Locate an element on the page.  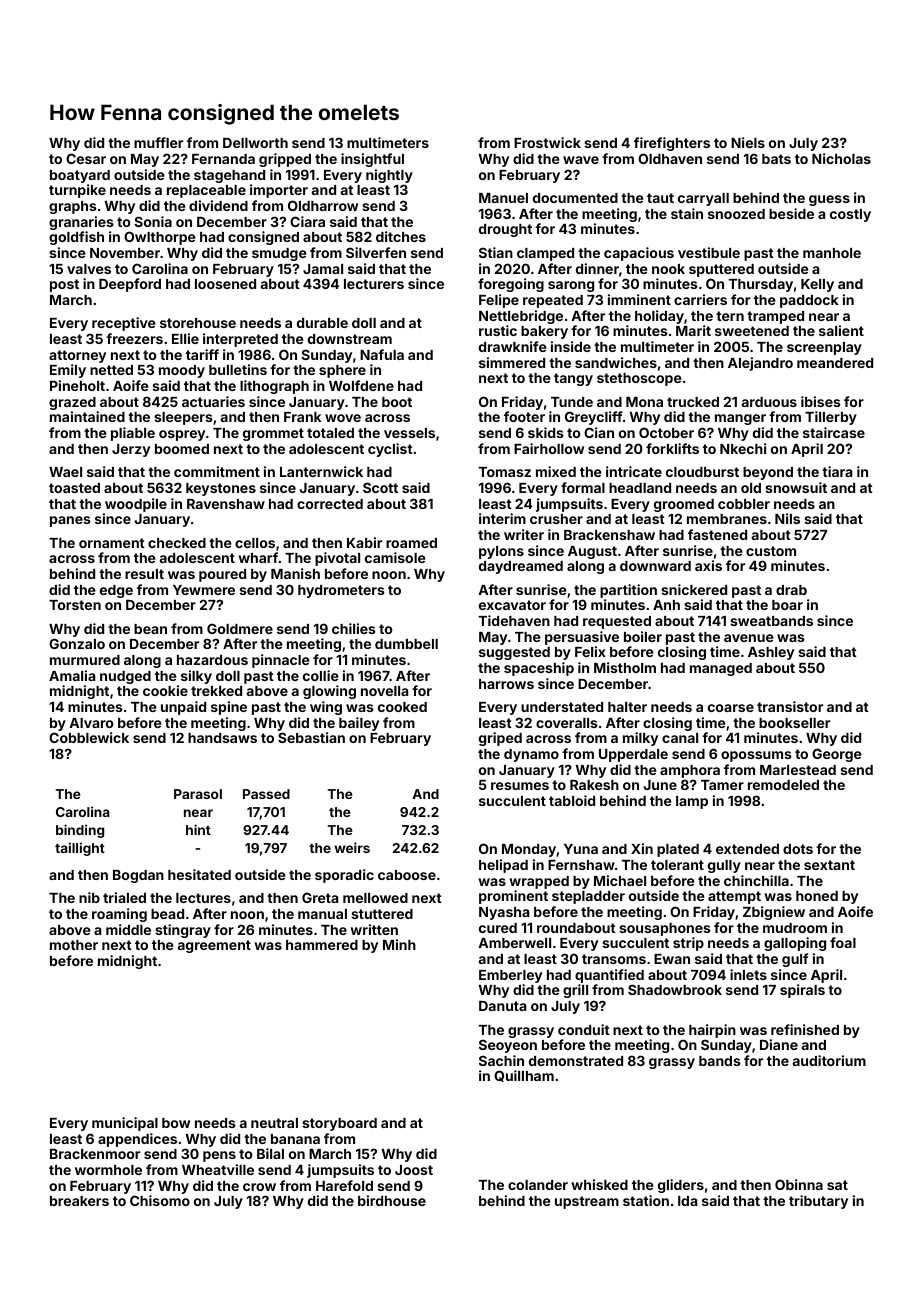
refinished is located at coordinates (805, 1029).
